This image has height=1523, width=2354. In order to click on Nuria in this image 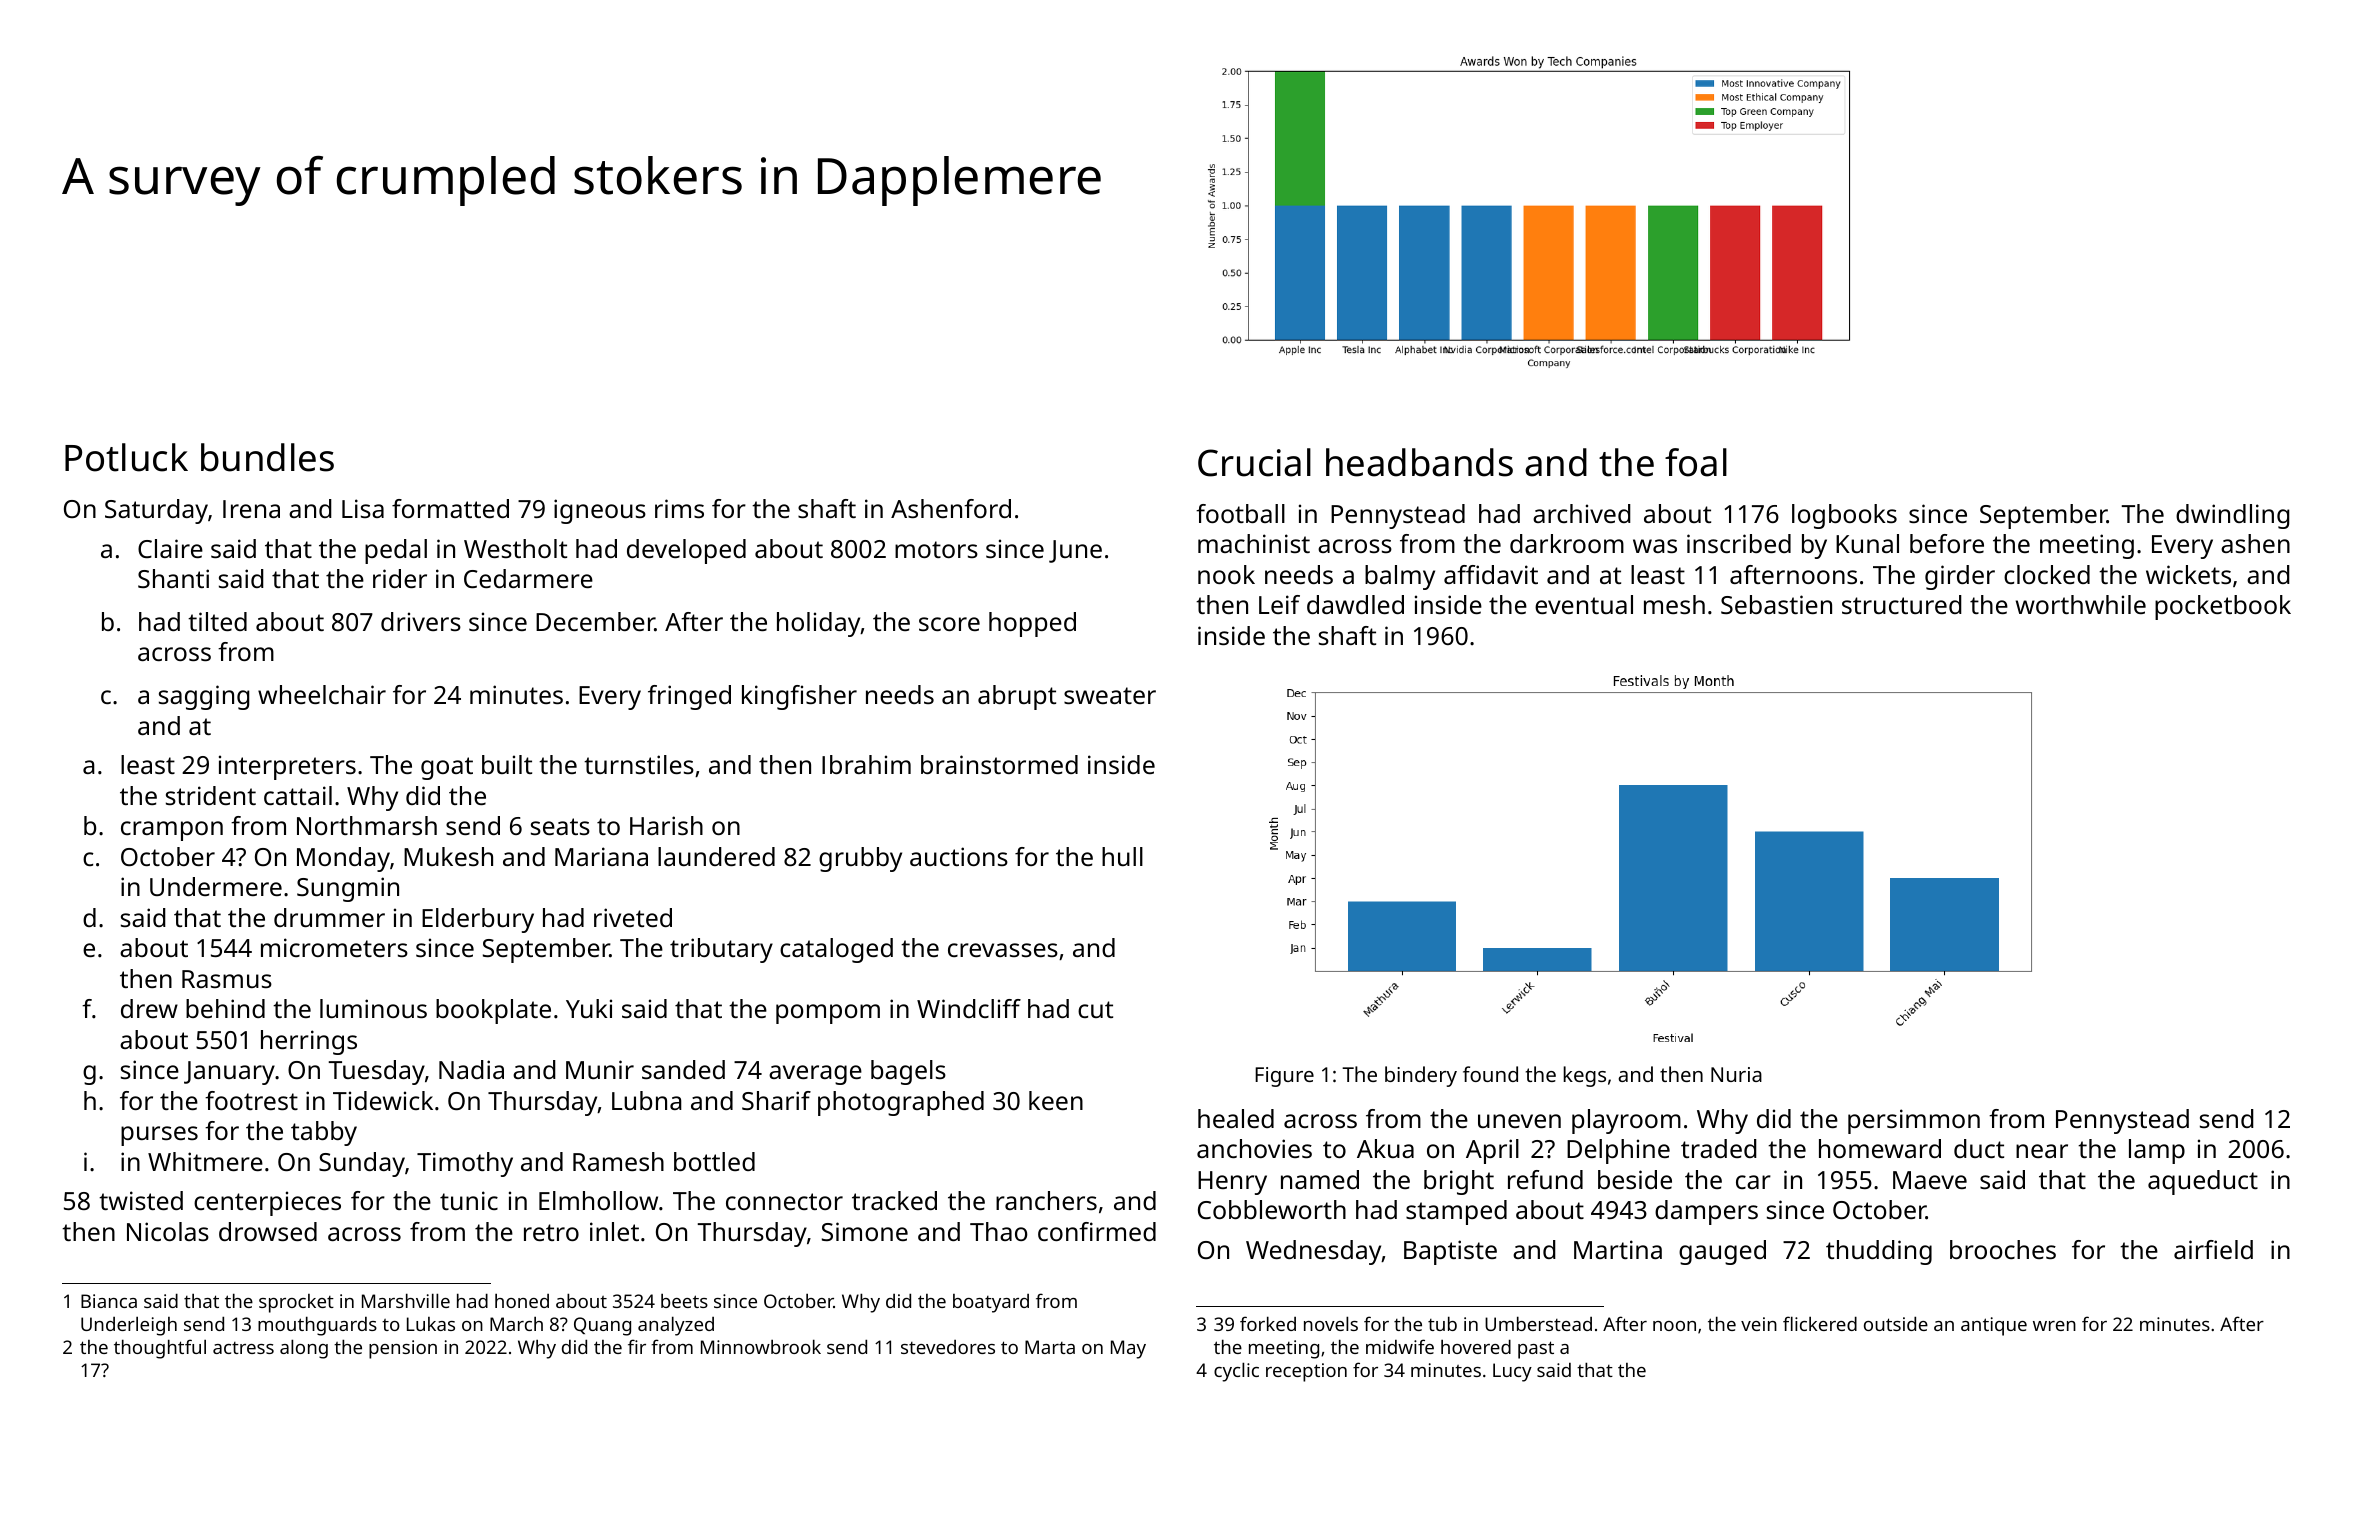, I will do `click(1736, 1074)`.
